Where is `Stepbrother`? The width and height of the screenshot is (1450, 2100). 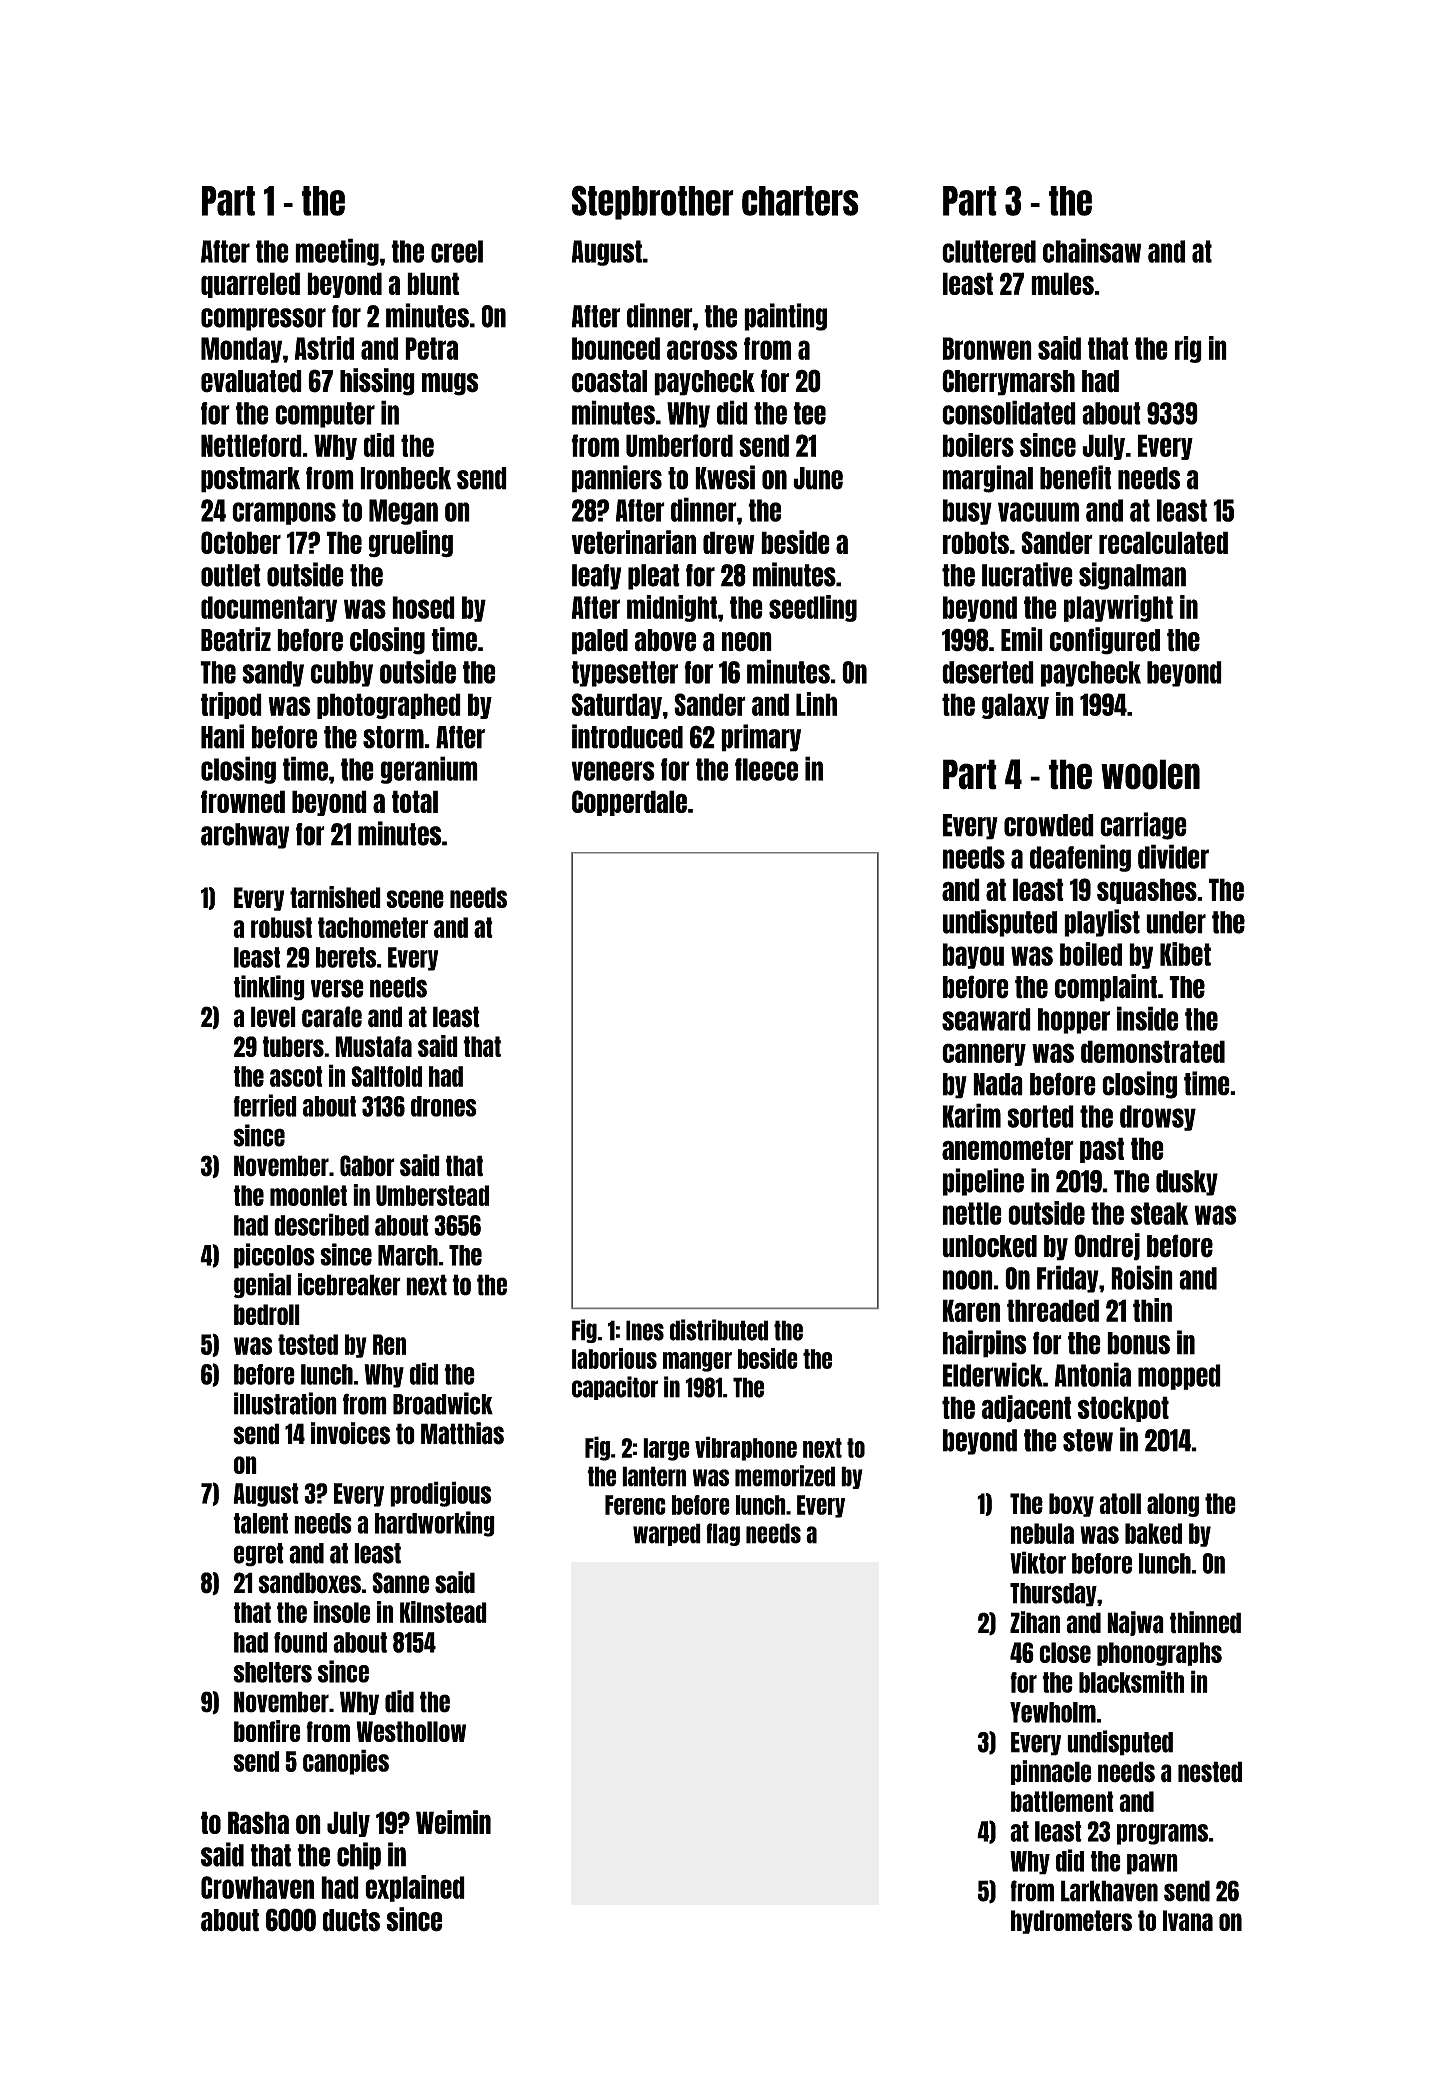
Stepbrother is located at coordinates (653, 202).
